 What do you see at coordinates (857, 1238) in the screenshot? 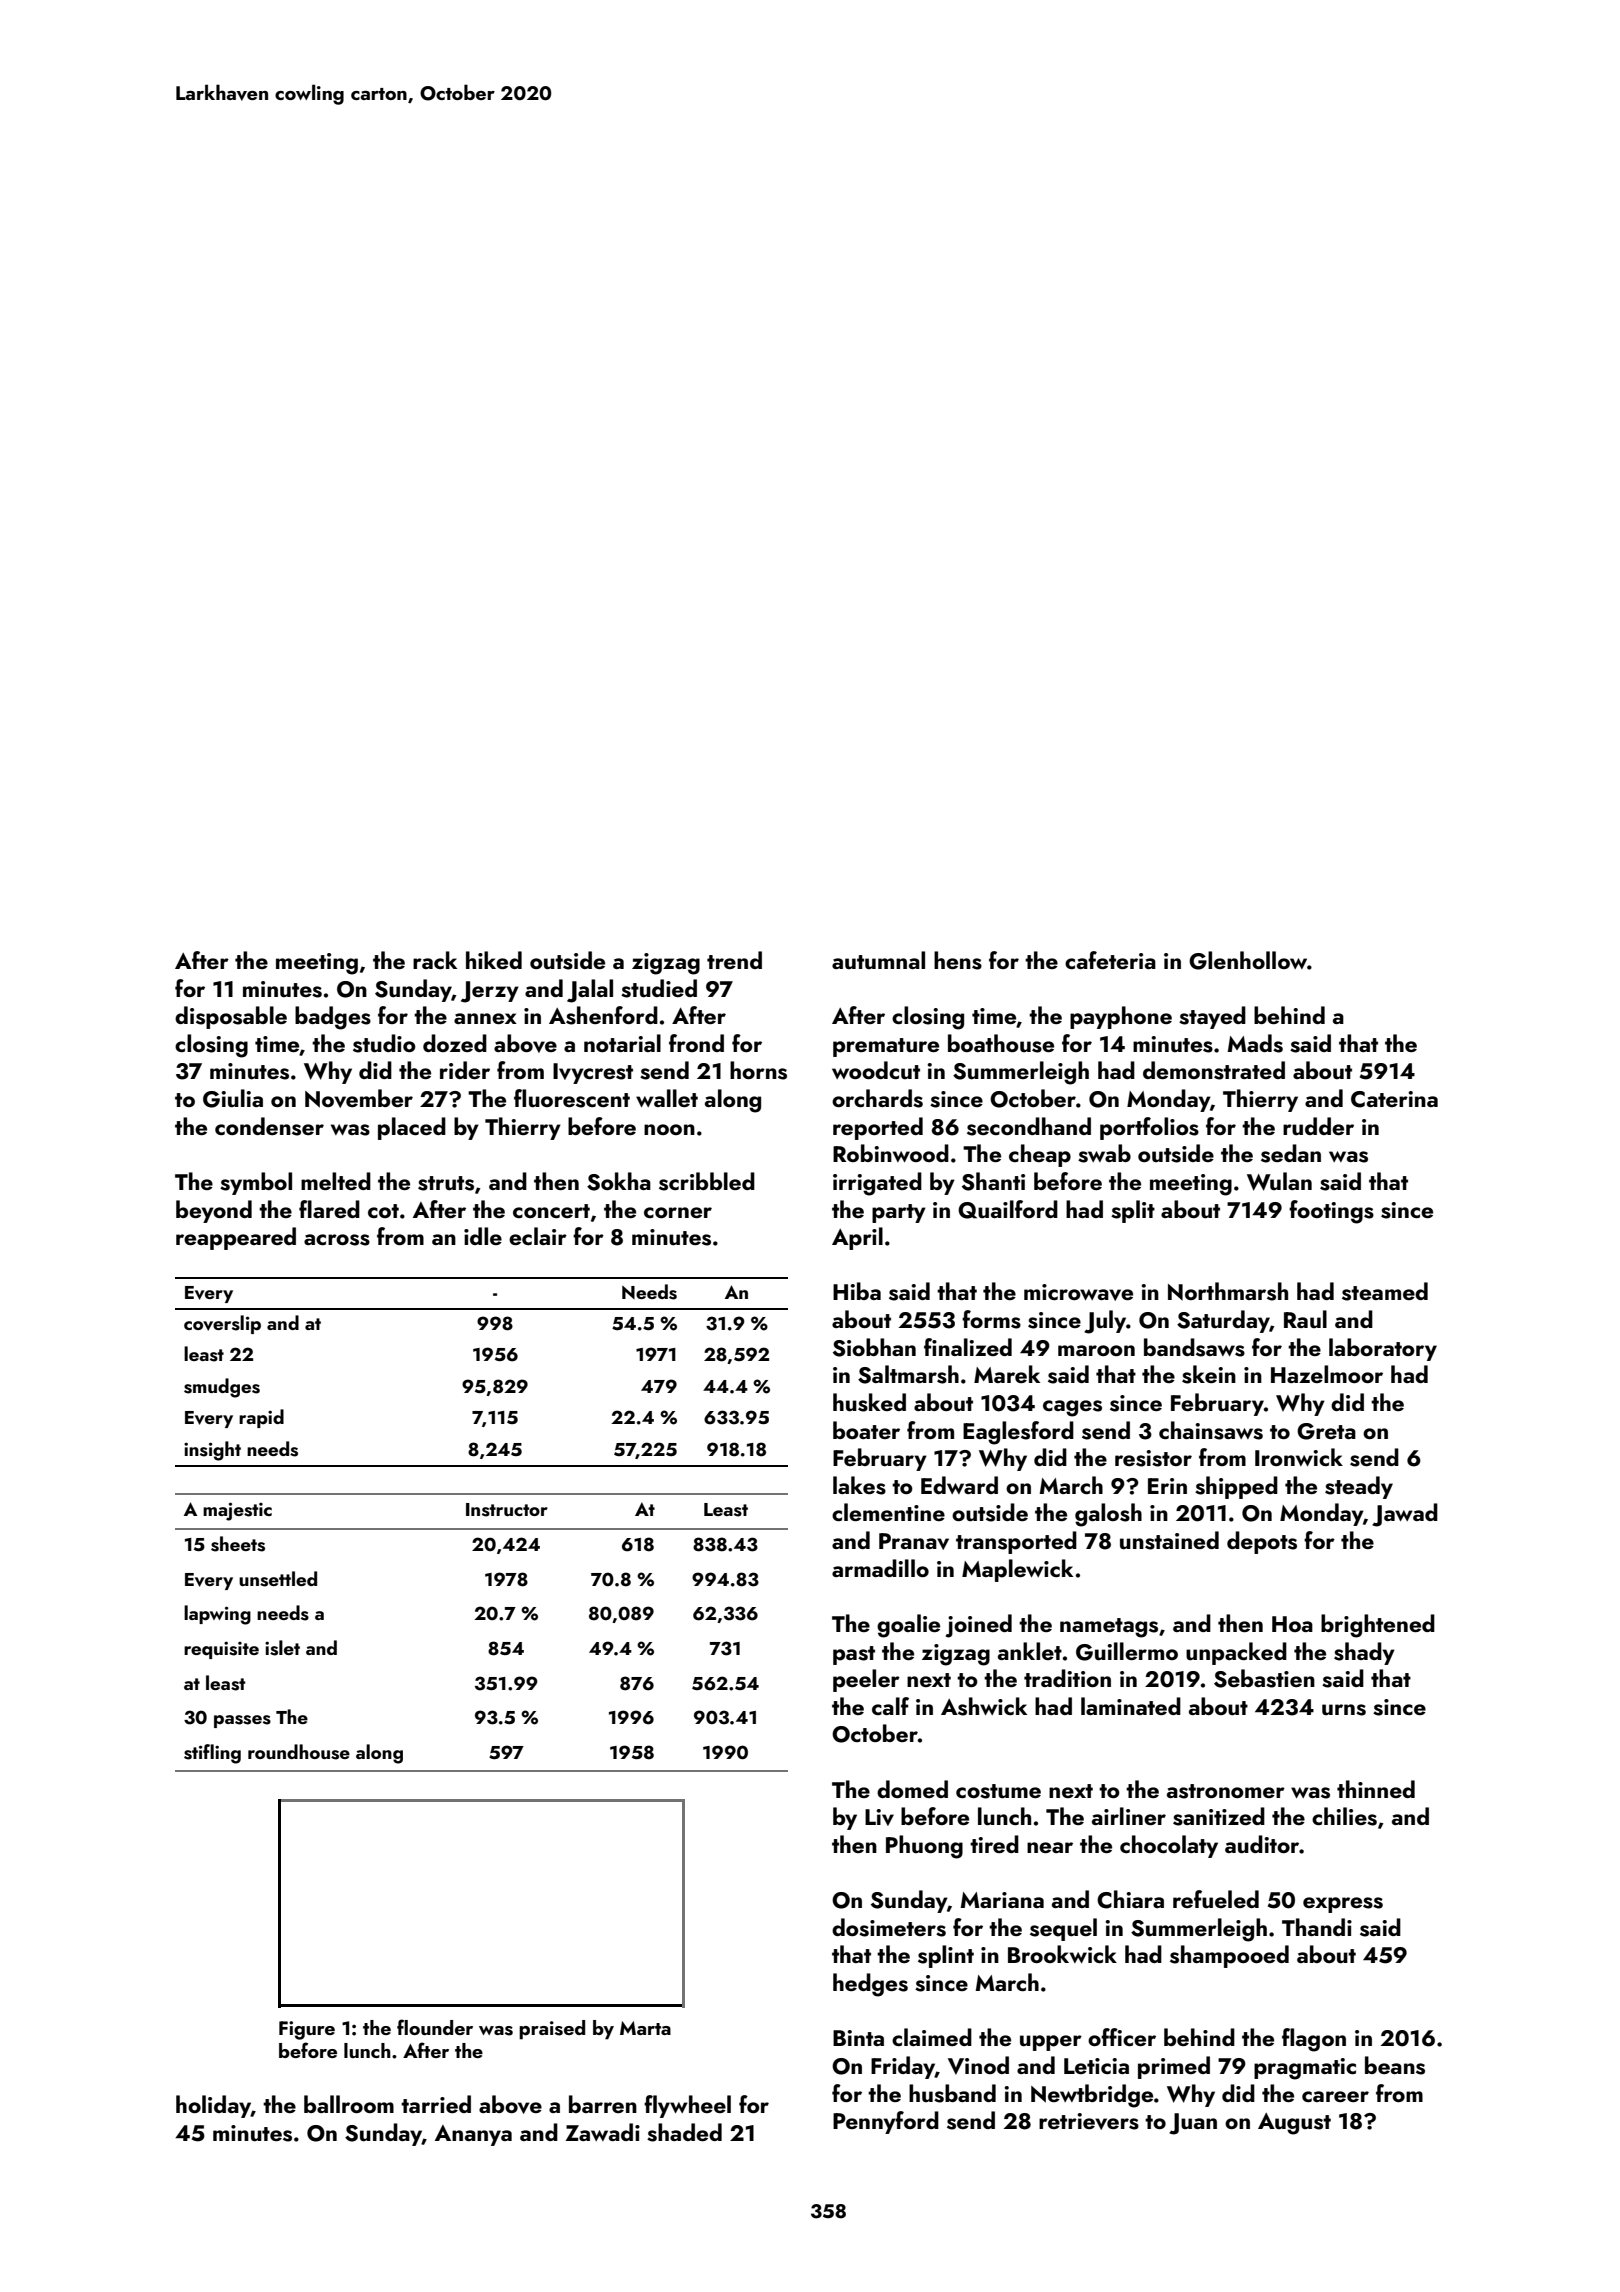
I see `April` at bounding box center [857, 1238].
